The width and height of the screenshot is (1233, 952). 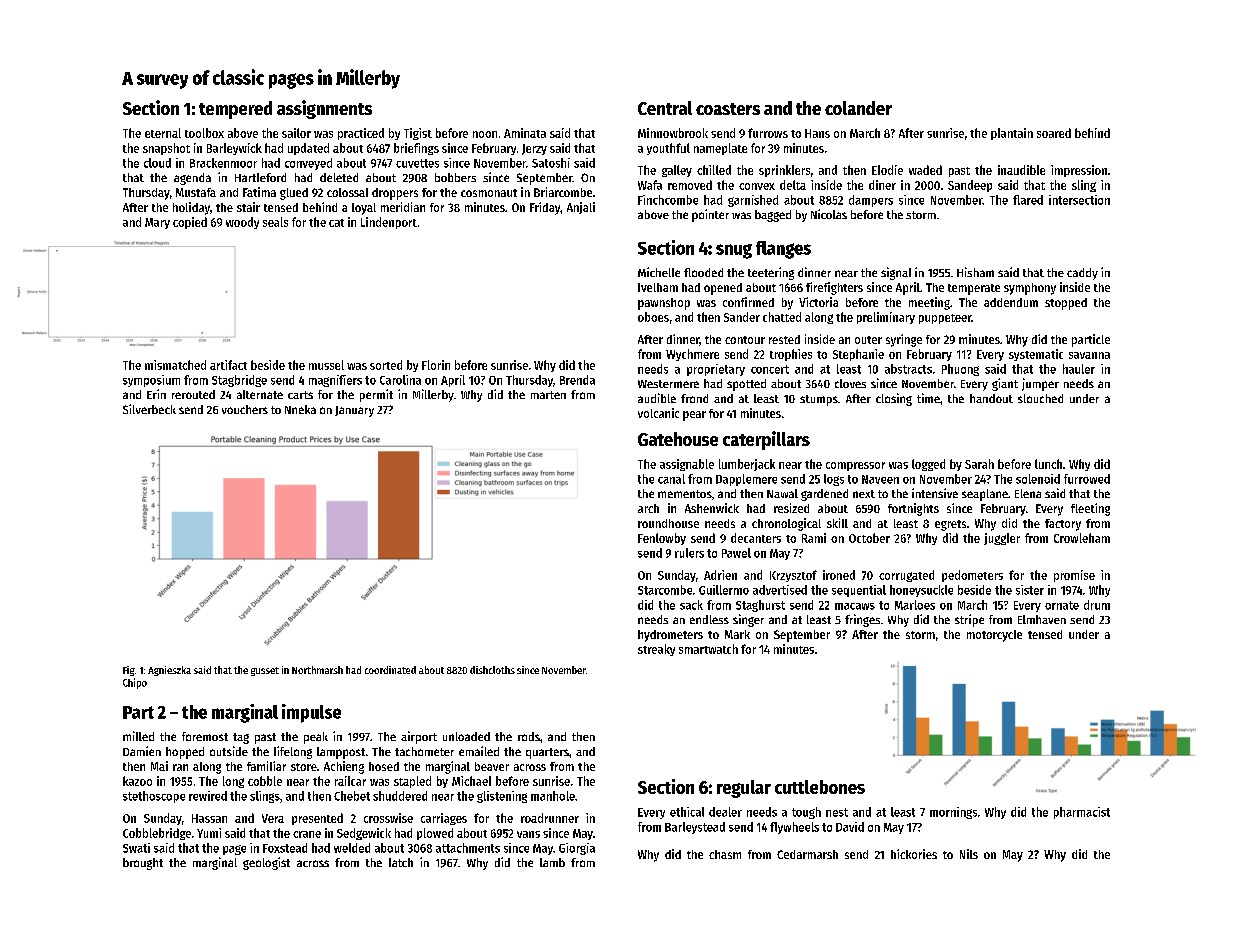 What do you see at coordinates (871, 201) in the screenshot?
I see `dampers` at bounding box center [871, 201].
